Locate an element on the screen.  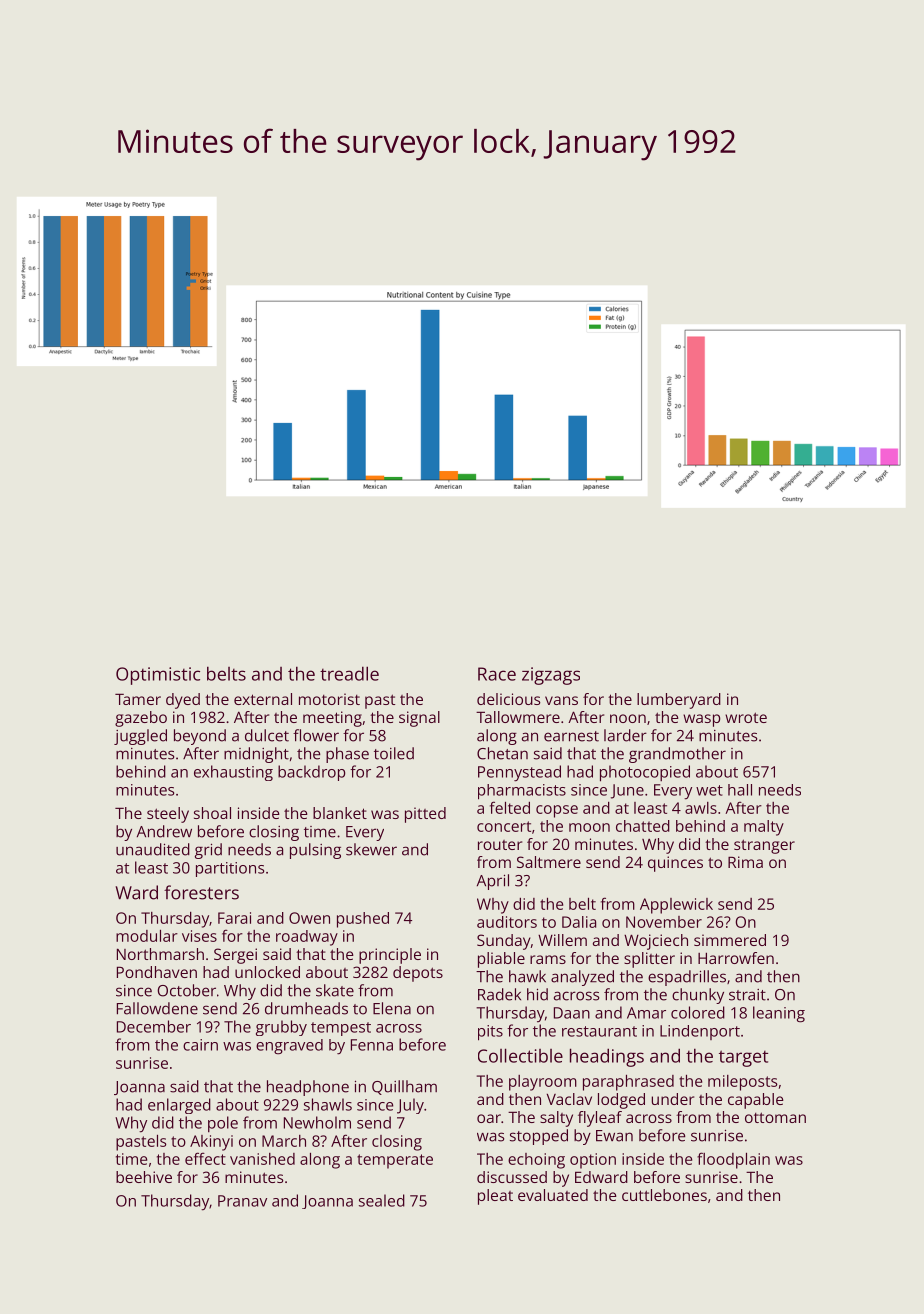
pitted is located at coordinates (425, 815).
